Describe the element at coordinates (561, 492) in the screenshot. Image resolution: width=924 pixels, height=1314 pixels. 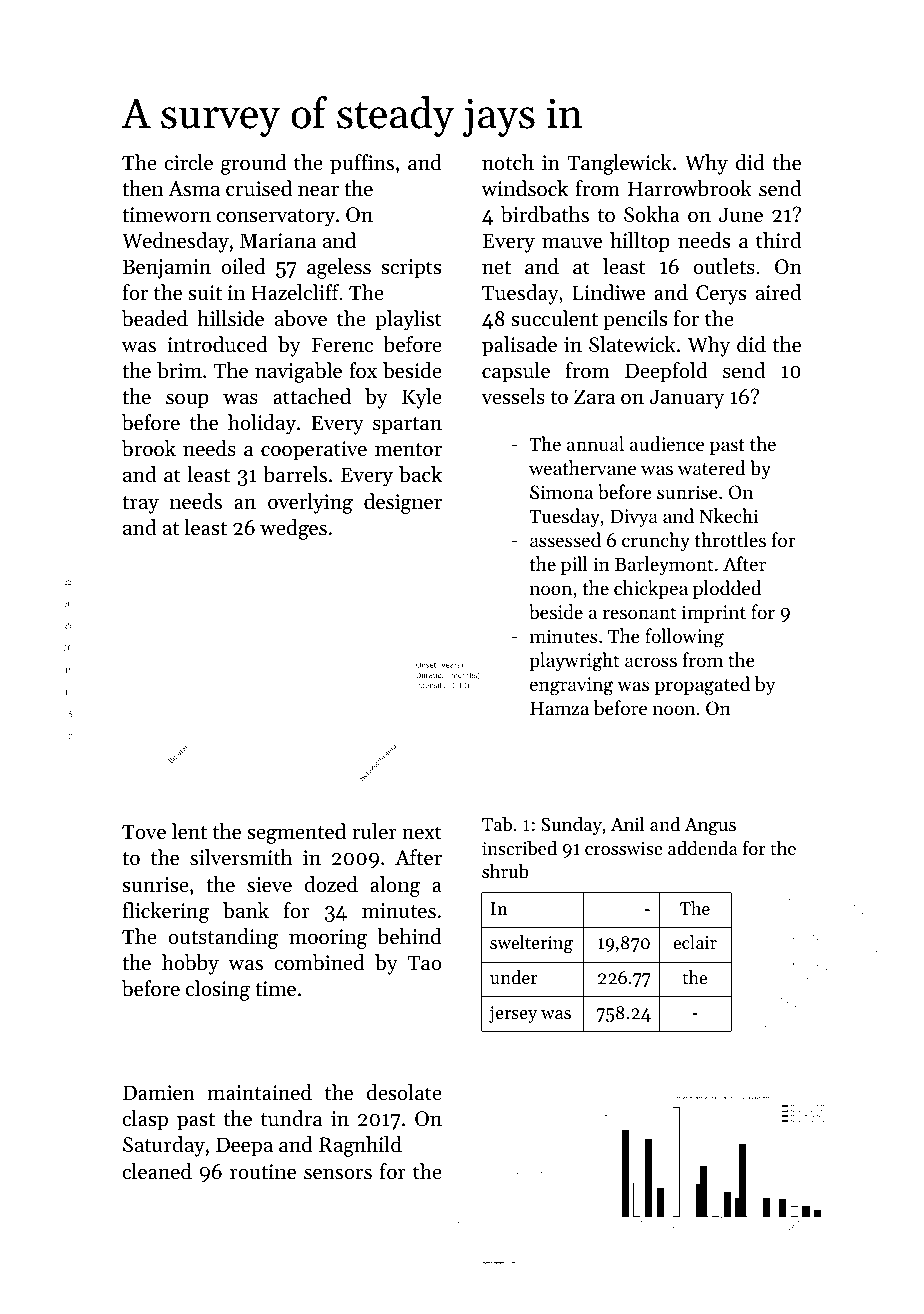
I see `Simona` at that location.
